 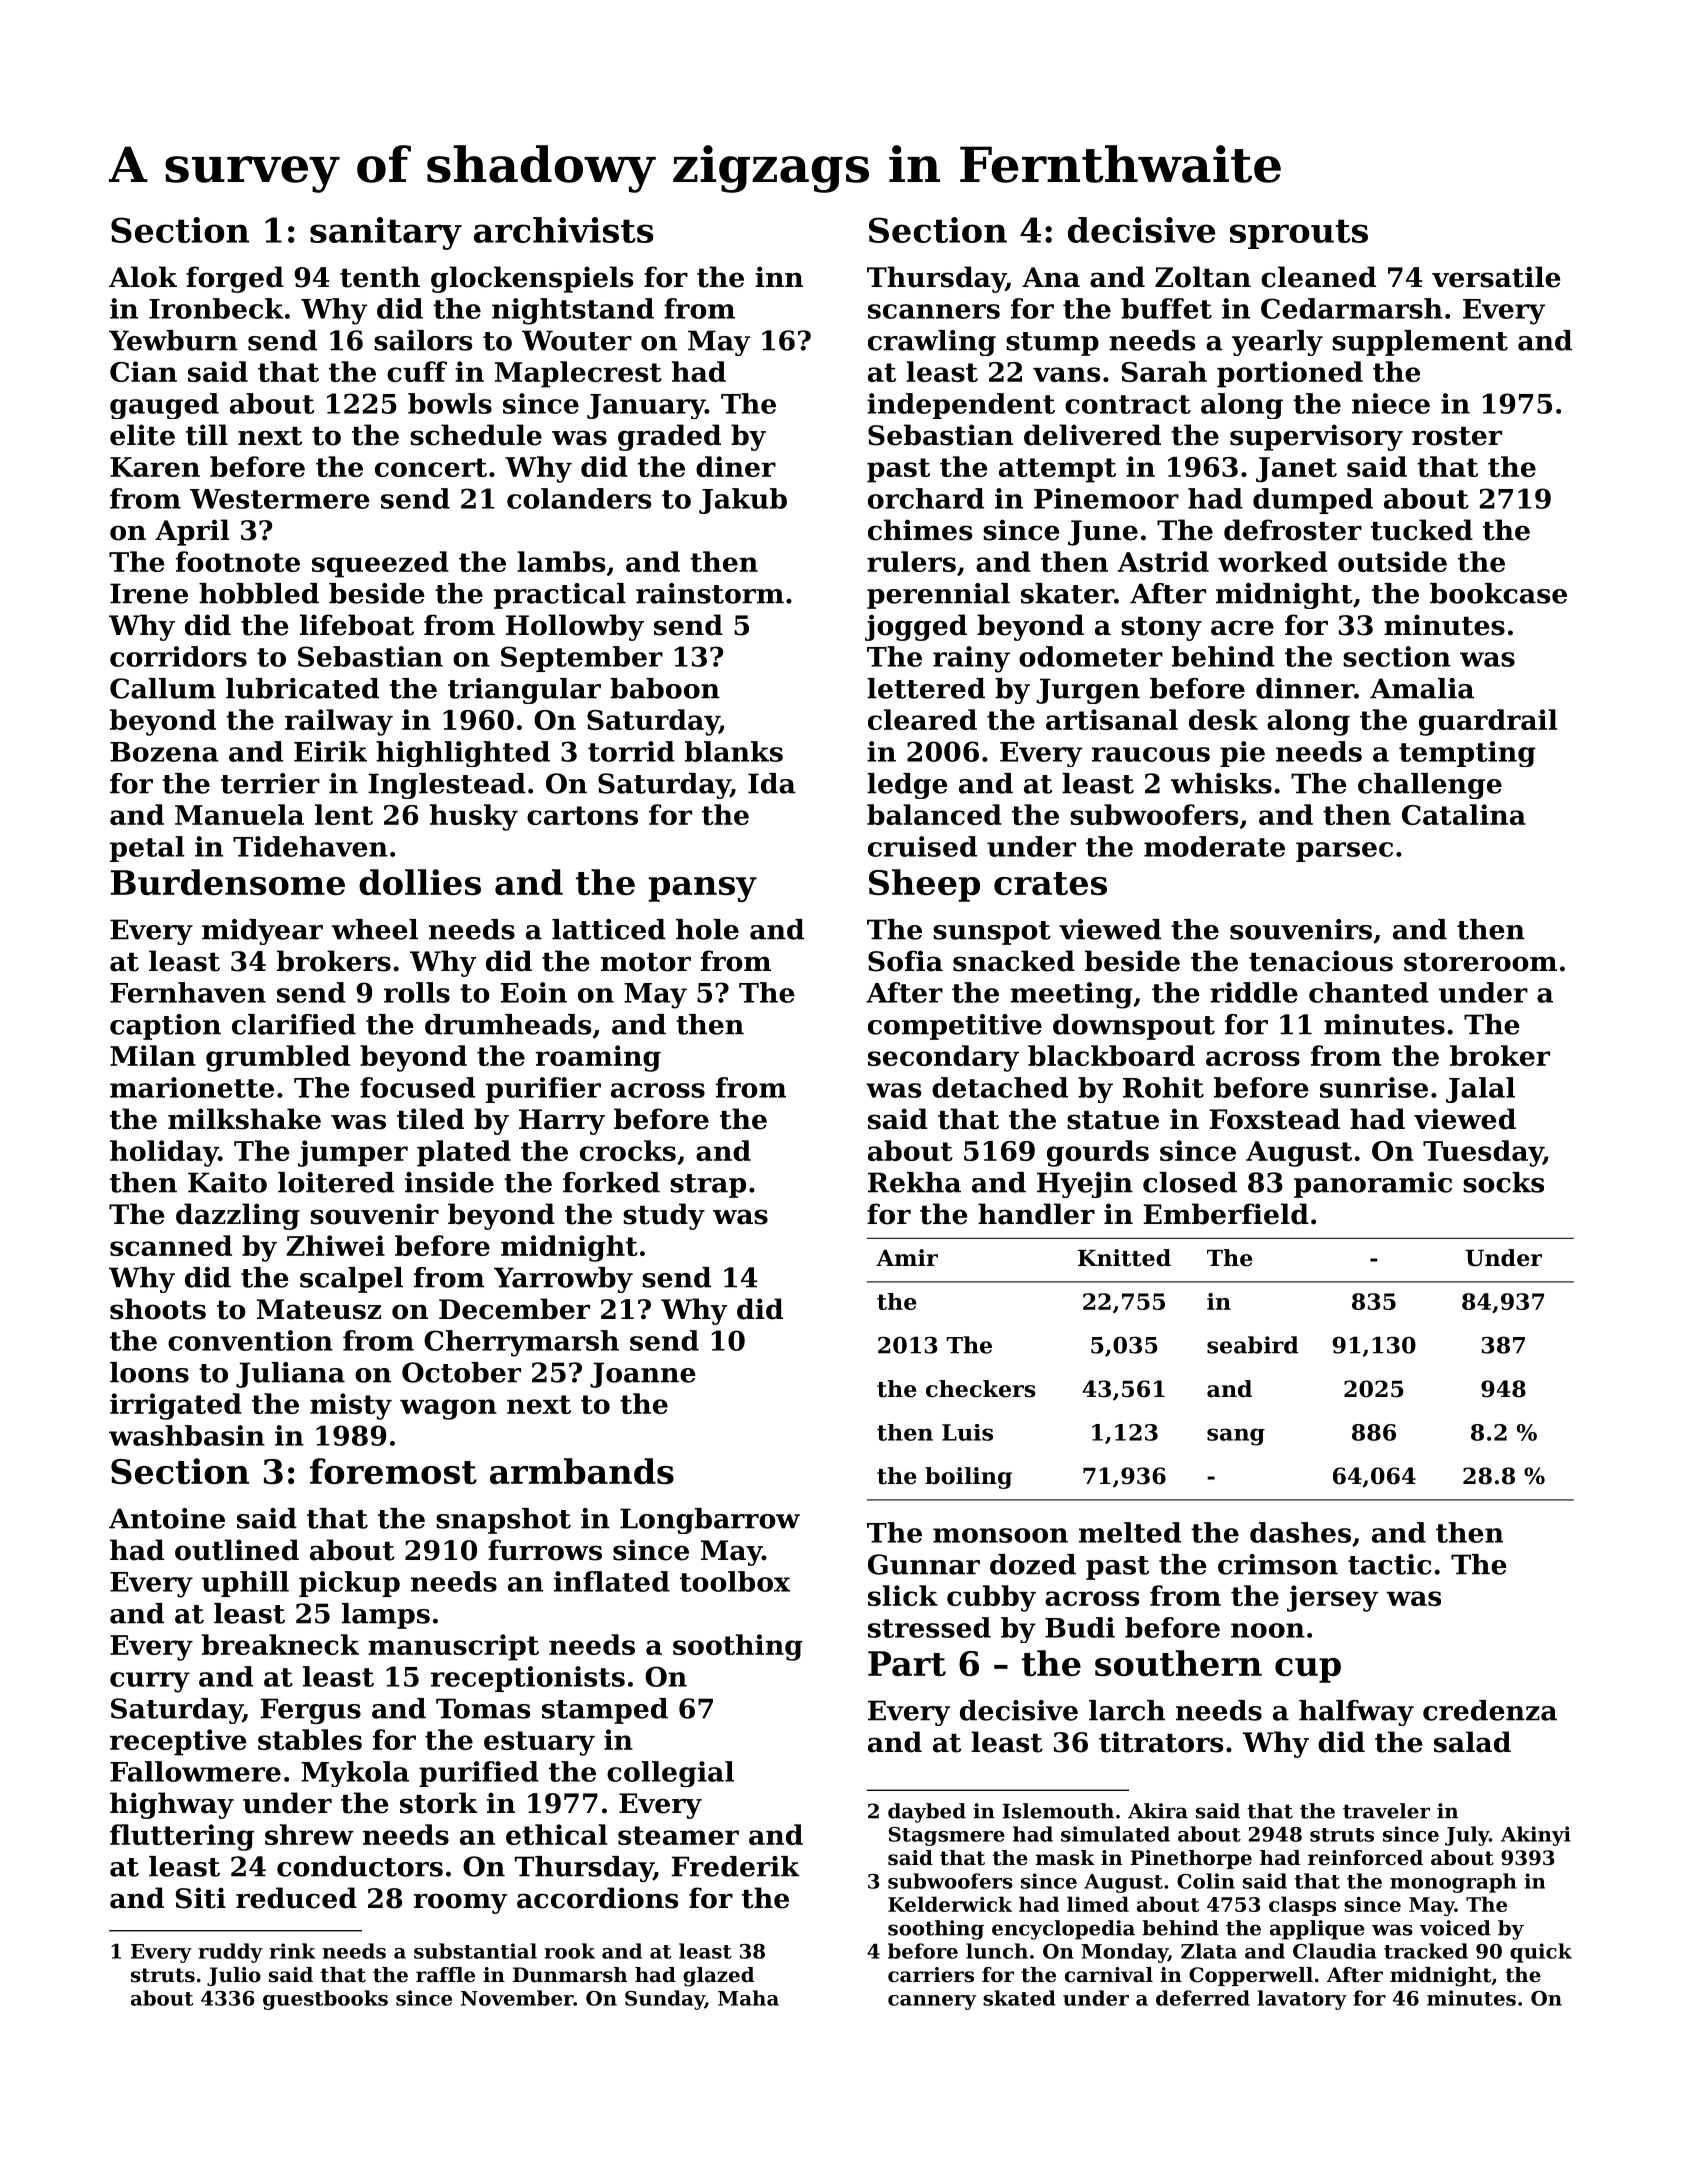 I want to click on scanners, so click(x=934, y=311).
